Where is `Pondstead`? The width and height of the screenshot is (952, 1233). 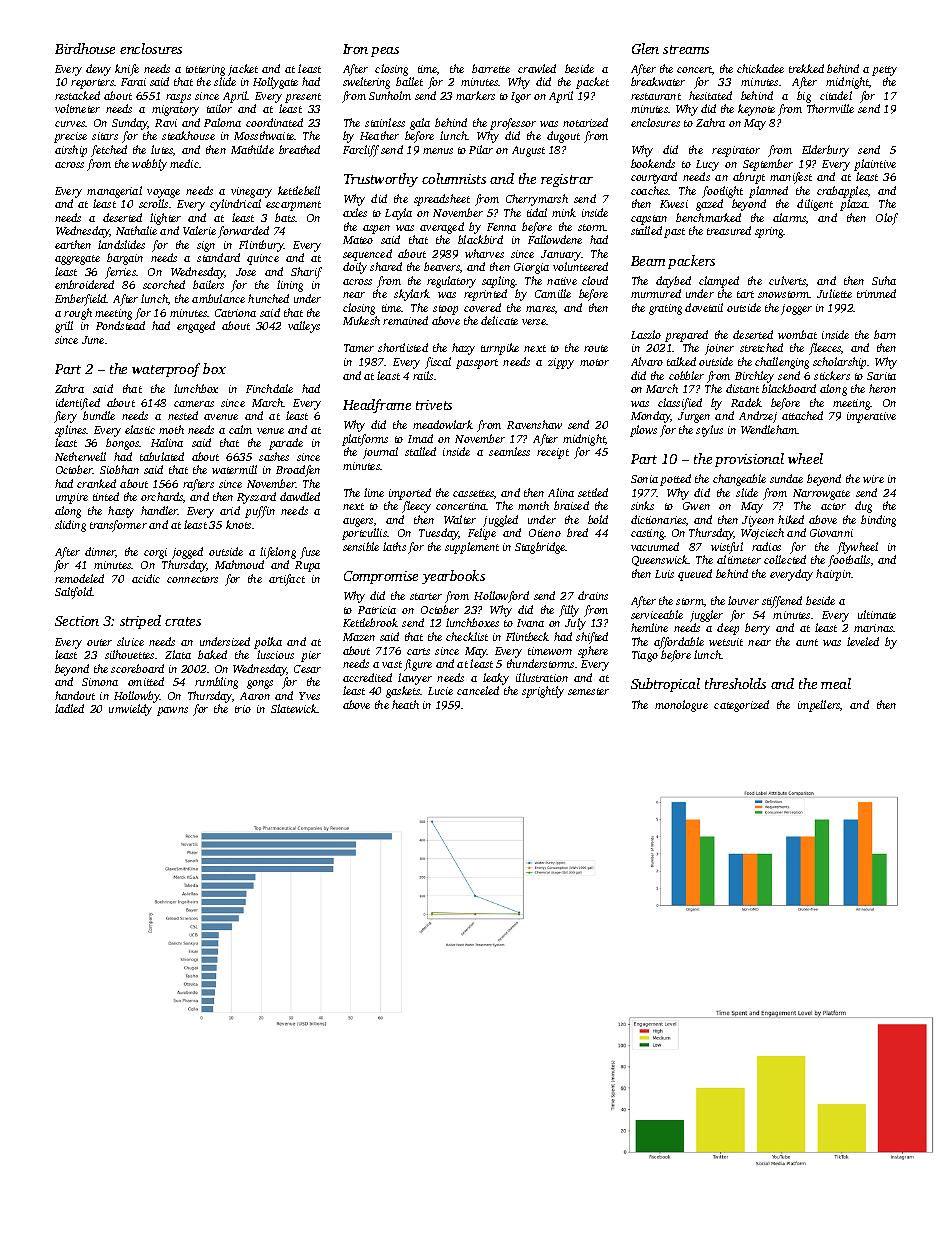 Pondstead is located at coordinates (120, 325).
